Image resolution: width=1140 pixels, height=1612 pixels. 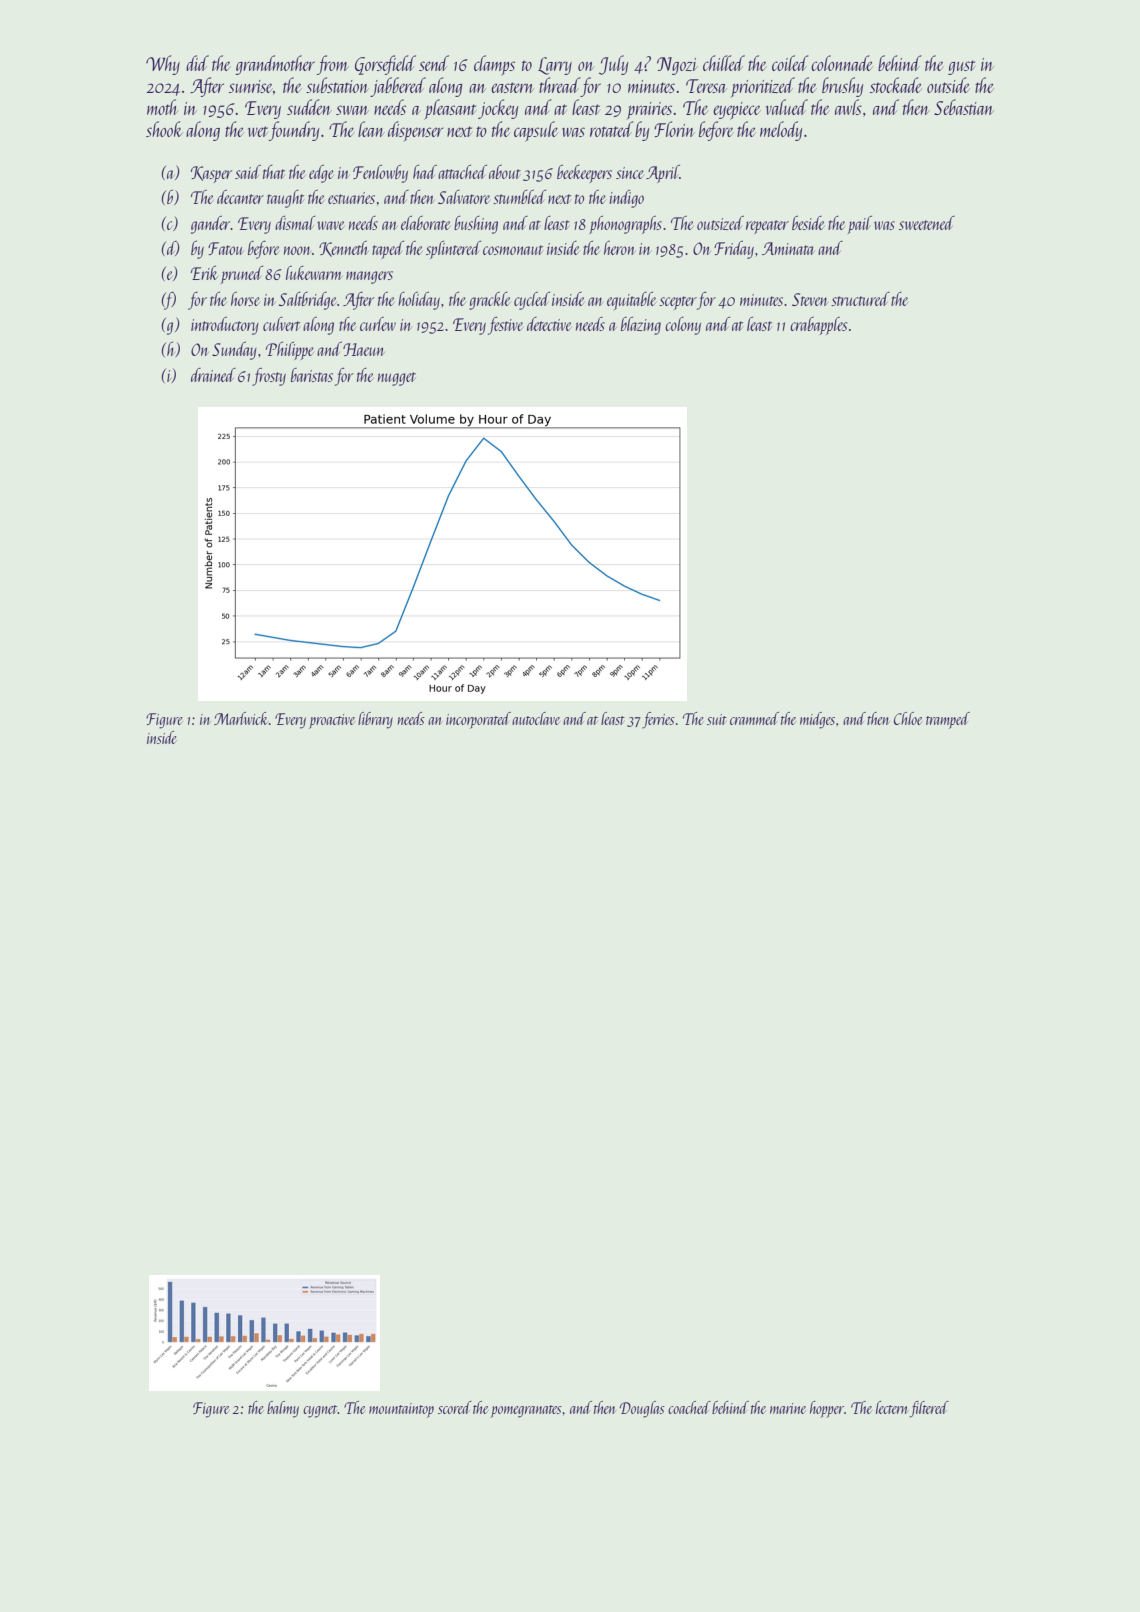 What do you see at coordinates (929, 1409) in the image?
I see `filtered` at bounding box center [929, 1409].
